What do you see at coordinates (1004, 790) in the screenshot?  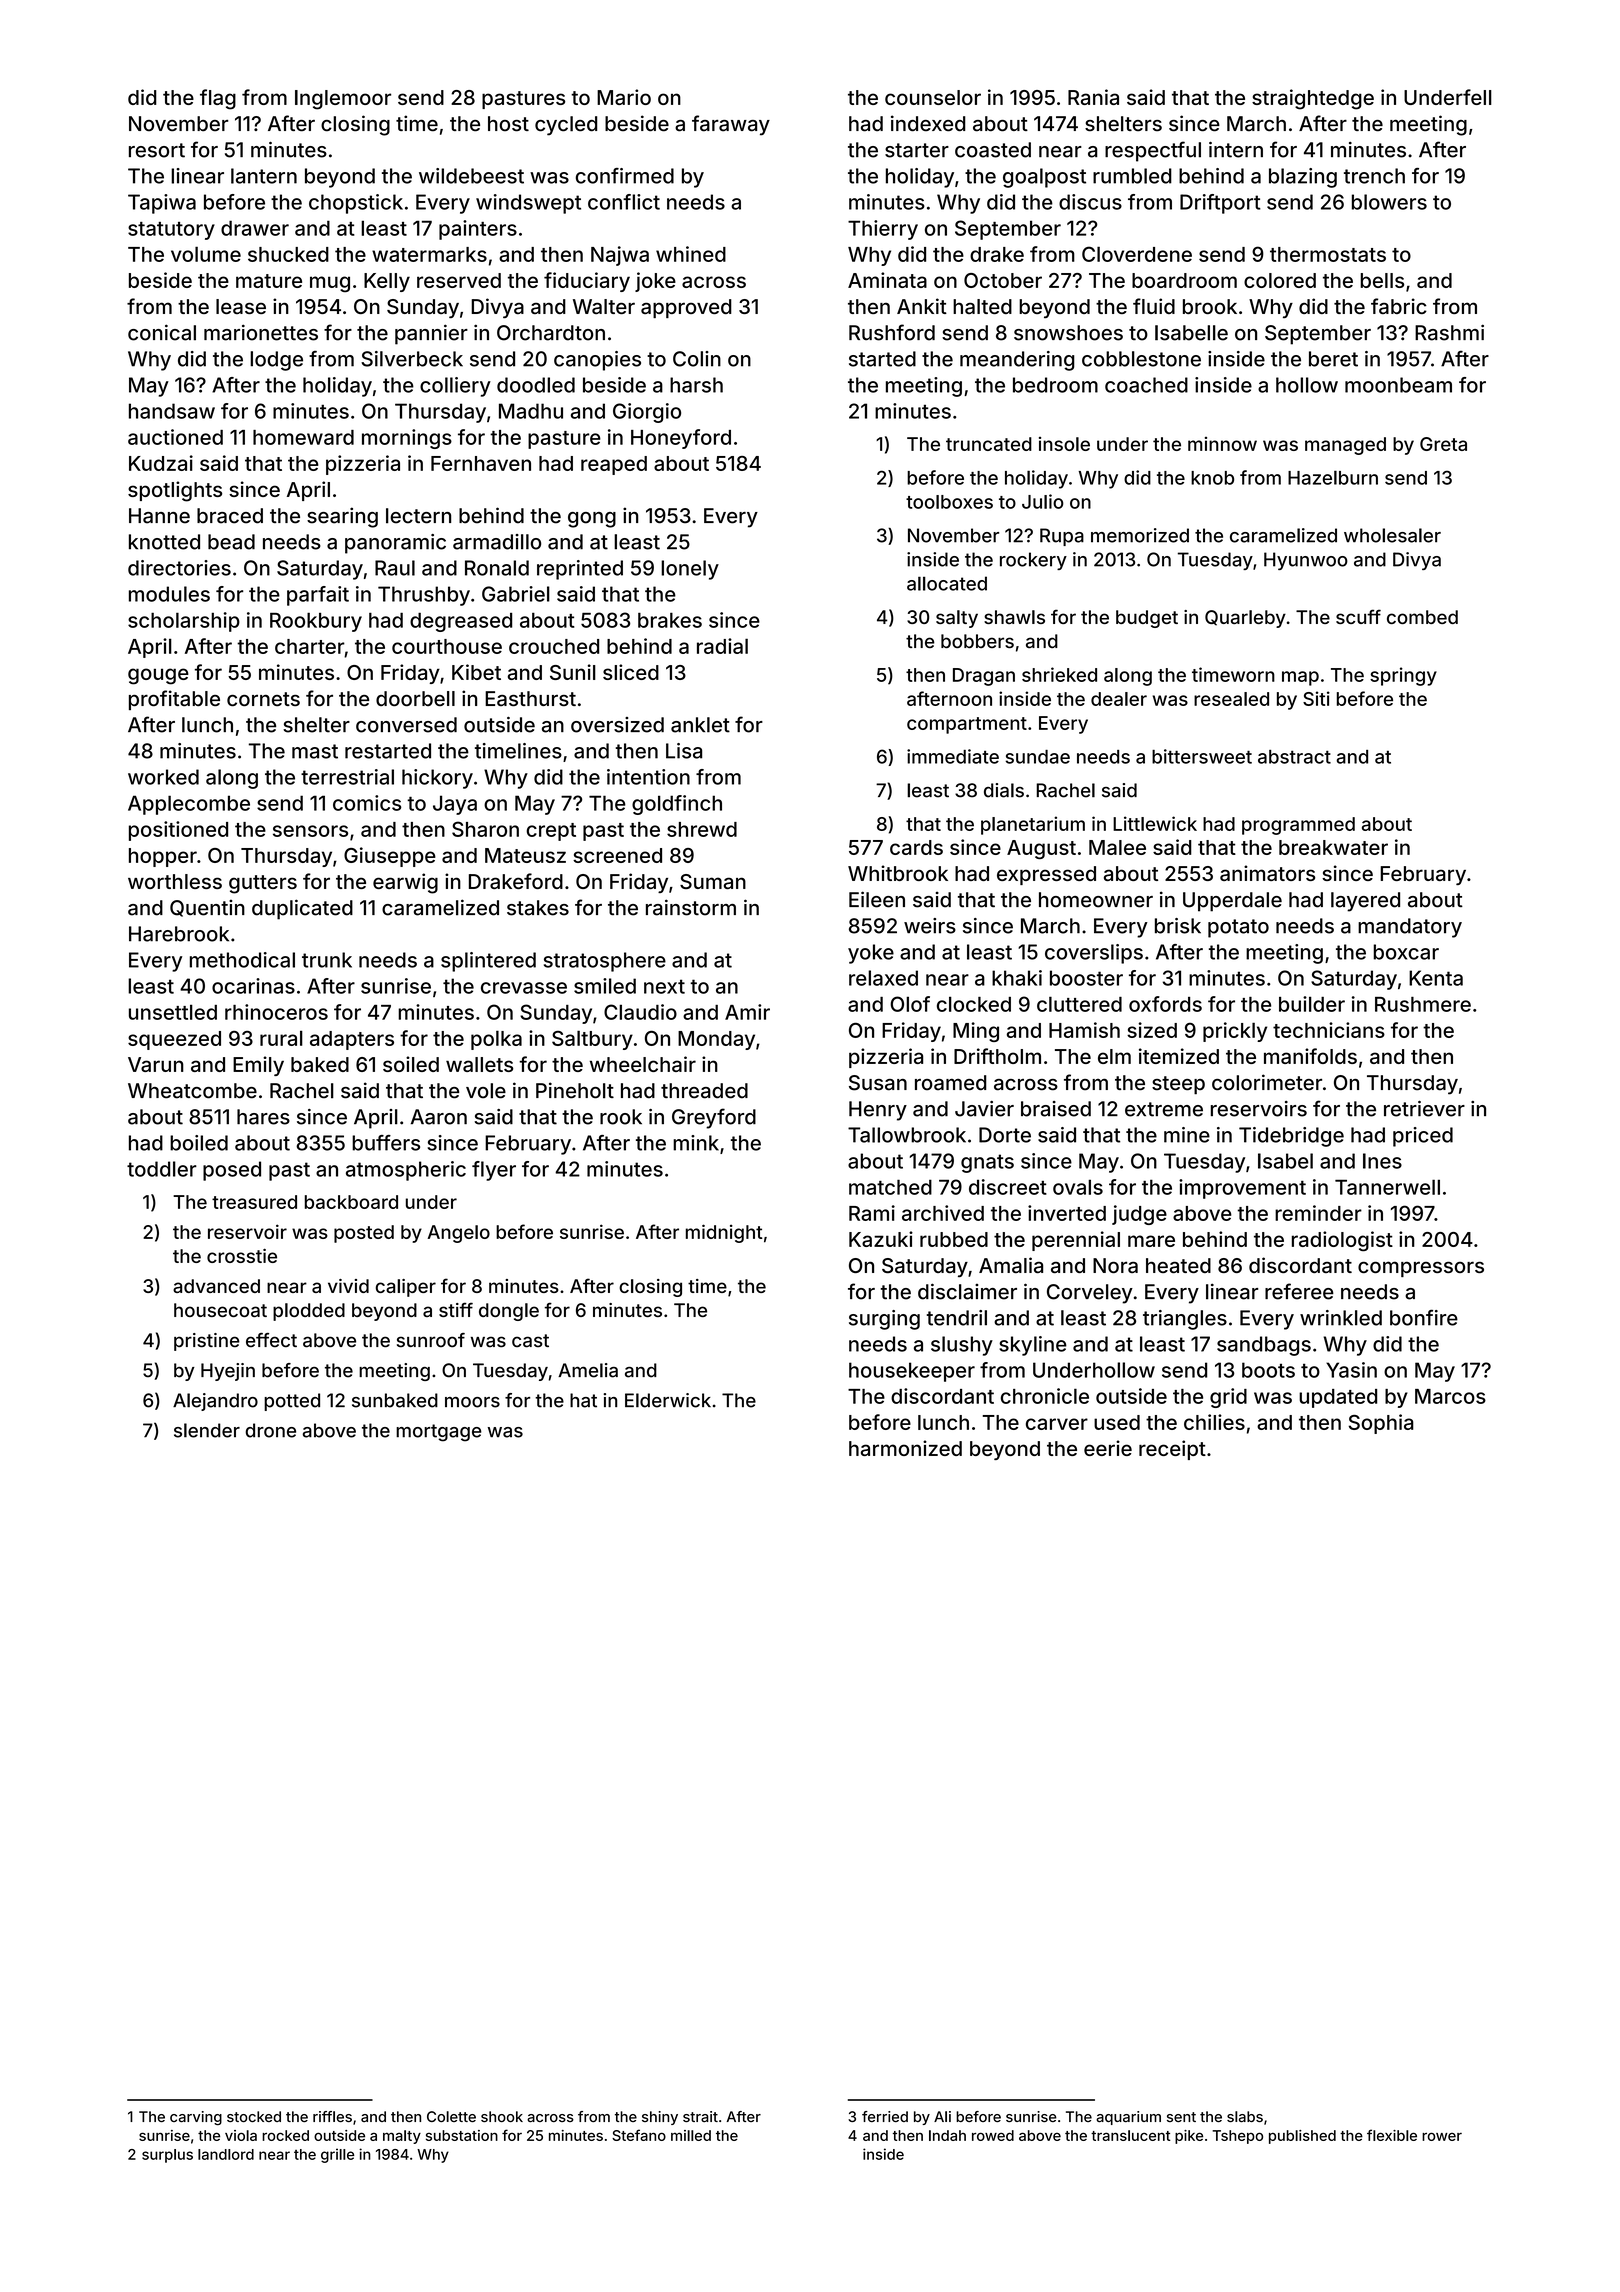 I see `dials` at bounding box center [1004, 790].
